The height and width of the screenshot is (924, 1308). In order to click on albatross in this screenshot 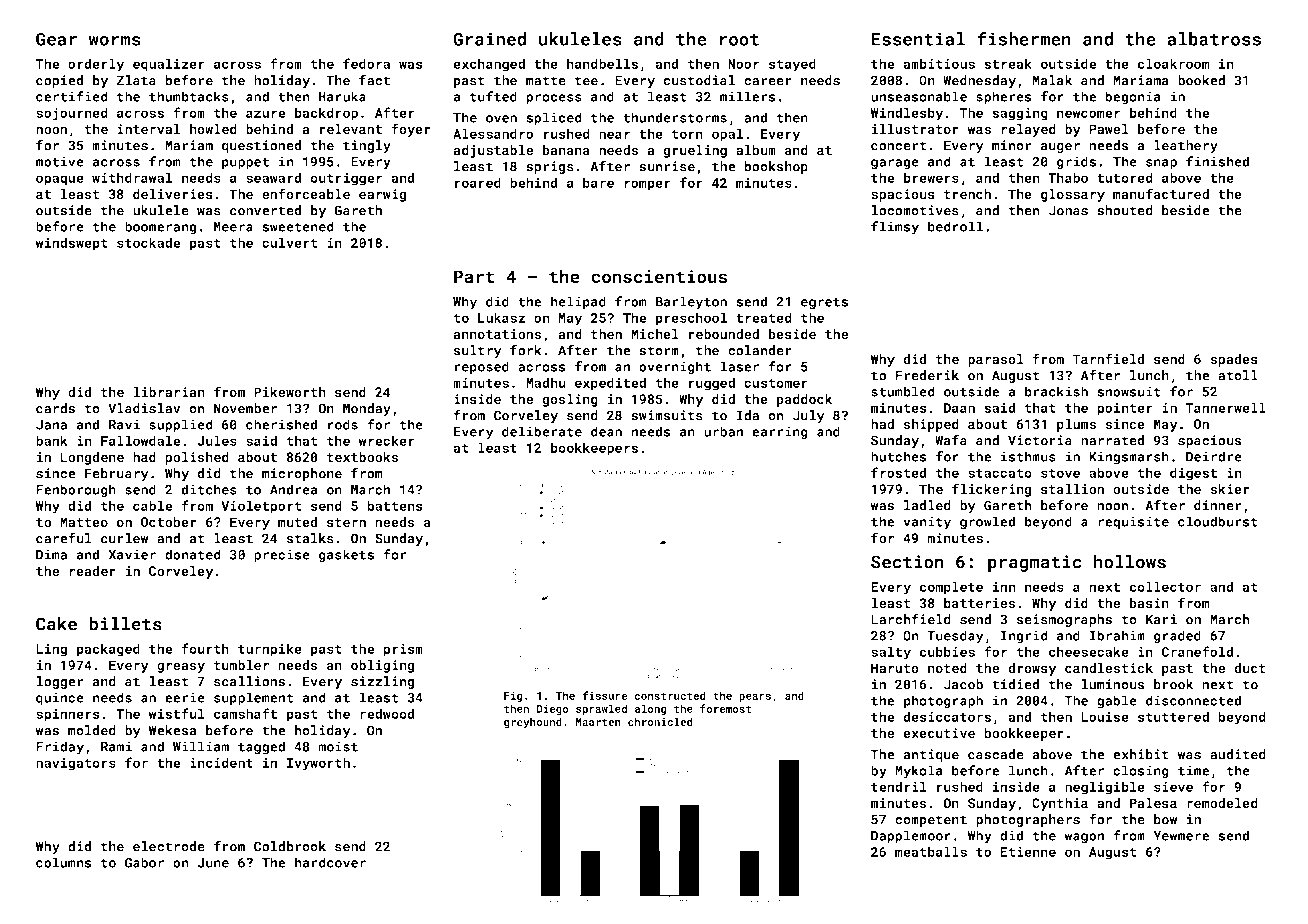, I will do `click(1214, 39)`.
